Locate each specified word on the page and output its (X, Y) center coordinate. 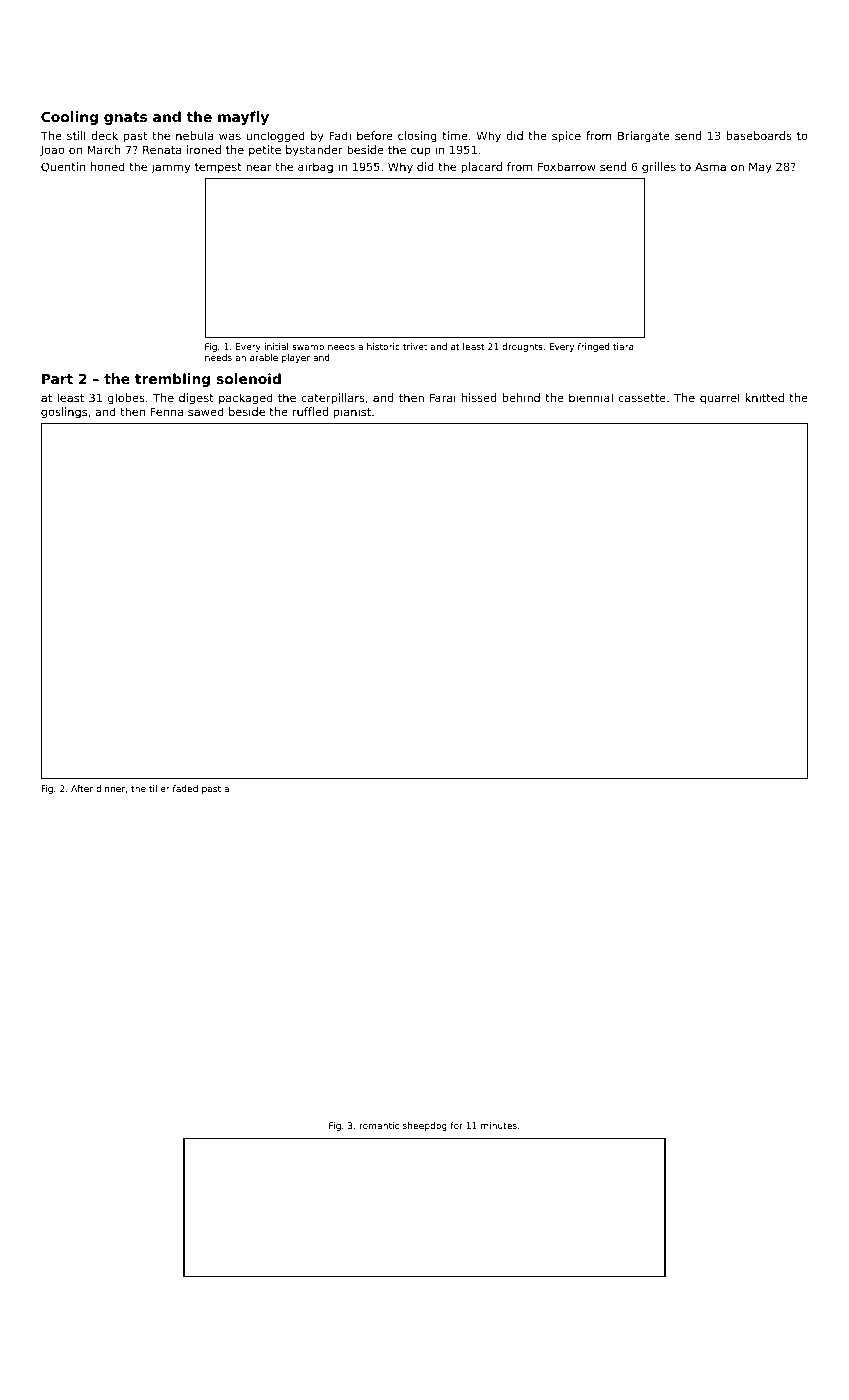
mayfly (243, 118)
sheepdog (425, 1126)
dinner (110, 788)
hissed (479, 397)
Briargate (644, 137)
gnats (125, 118)
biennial (591, 397)
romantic (379, 1125)
